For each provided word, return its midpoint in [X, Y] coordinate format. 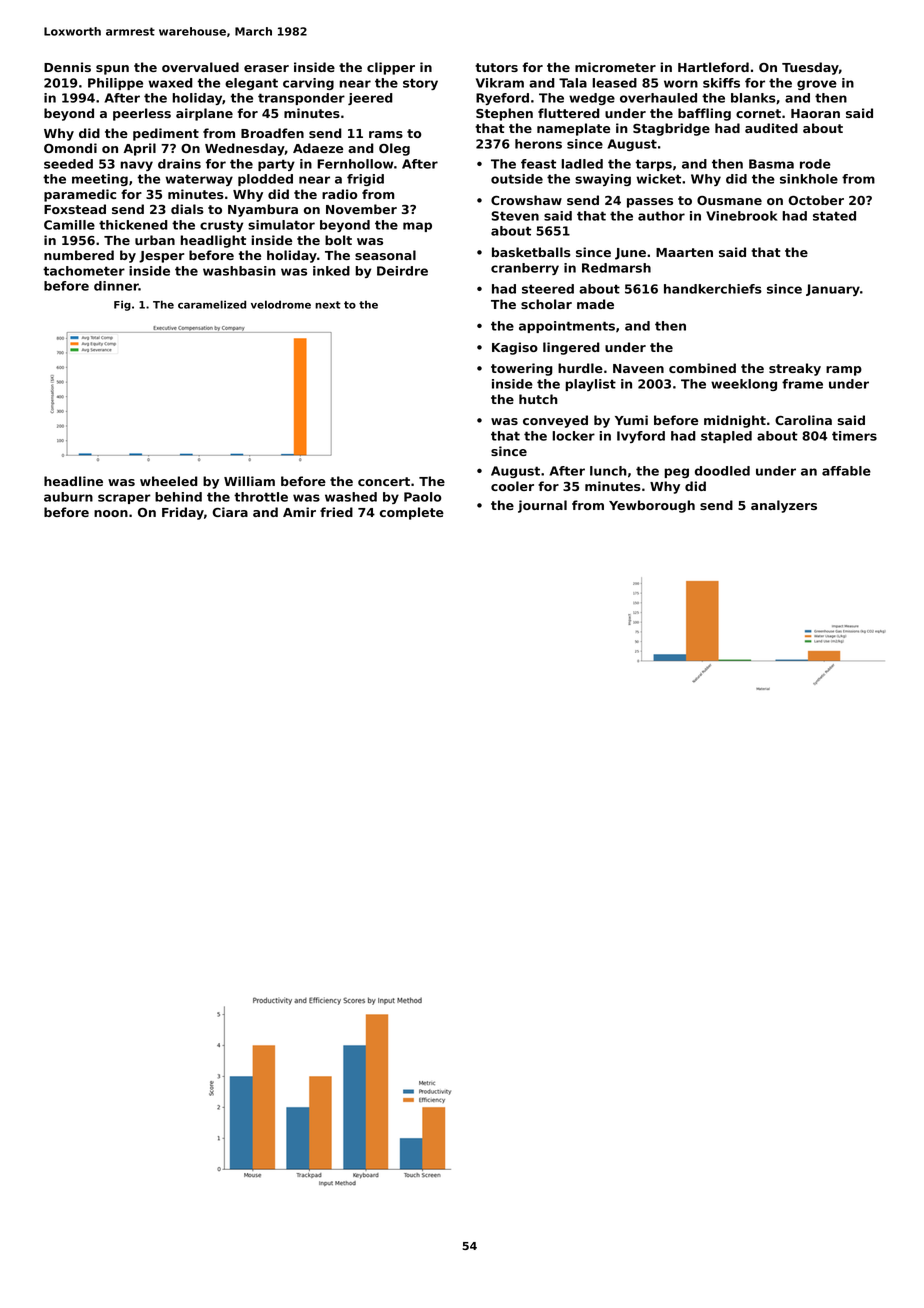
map [417, 227]
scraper [124, 499]
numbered [79, 255]
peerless [142, 114]
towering [522, 369]
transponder [301, 99]
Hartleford [713, 67]
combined [702, 368]
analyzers [784, 506]
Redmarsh [616, 268]
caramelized [212, 304]
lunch [608, 471]
